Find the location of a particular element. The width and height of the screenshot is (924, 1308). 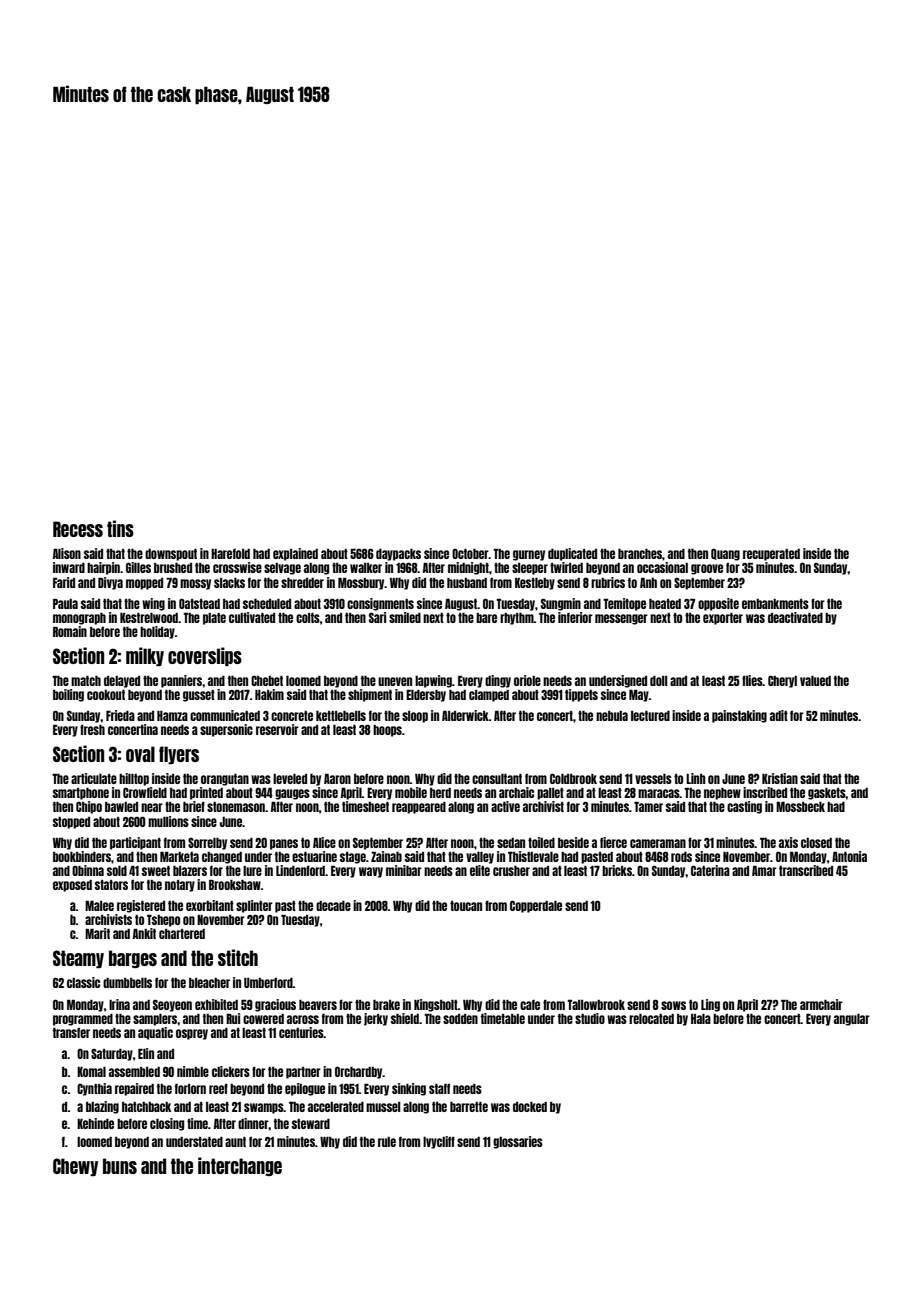

orangutan is located at coordinates (225, 780).
